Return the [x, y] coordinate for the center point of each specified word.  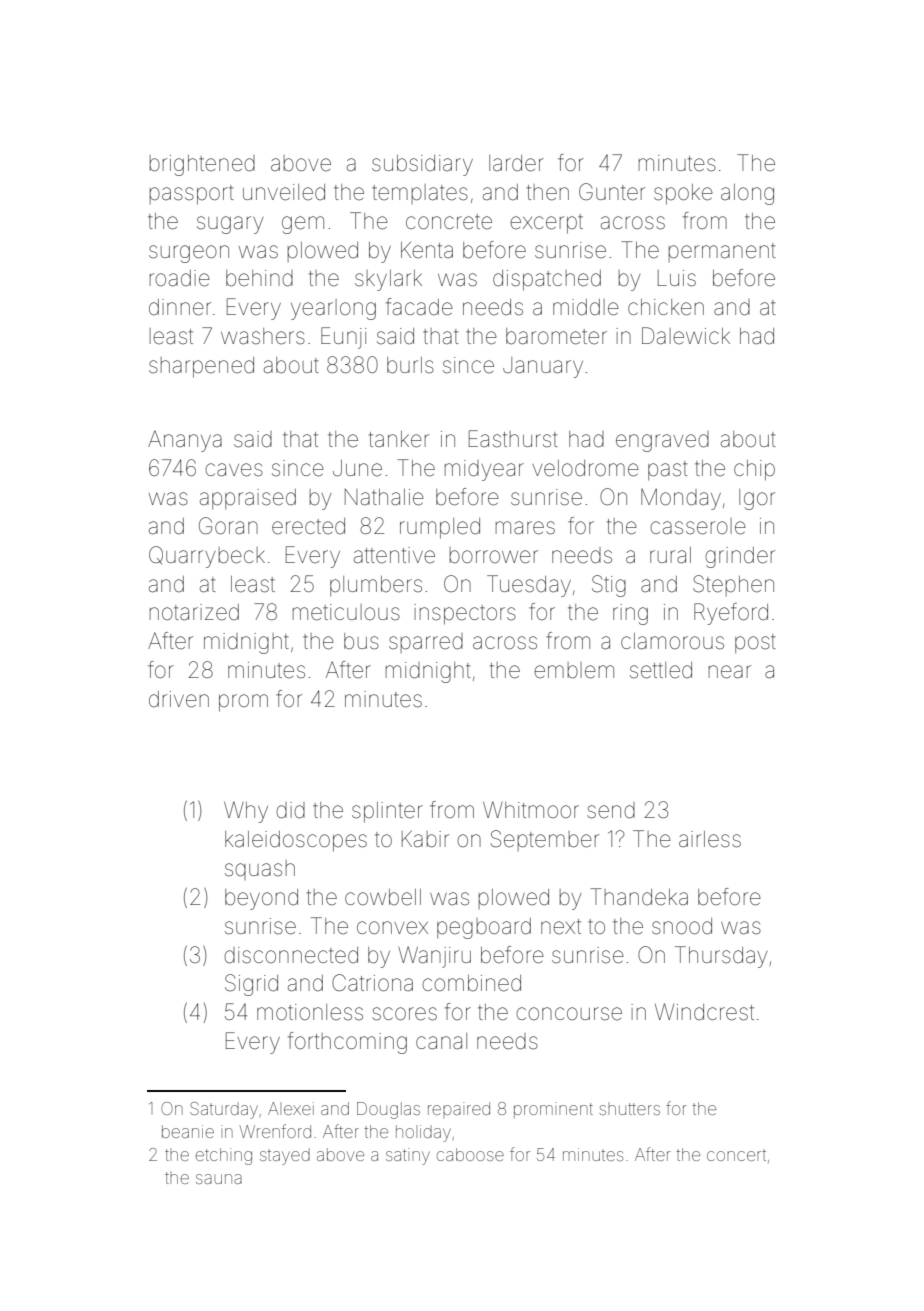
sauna [219, 1179]
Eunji [343, 338]
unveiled [284, 192]
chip [754, 470]
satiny [408, 1156]
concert [736, 1156]
